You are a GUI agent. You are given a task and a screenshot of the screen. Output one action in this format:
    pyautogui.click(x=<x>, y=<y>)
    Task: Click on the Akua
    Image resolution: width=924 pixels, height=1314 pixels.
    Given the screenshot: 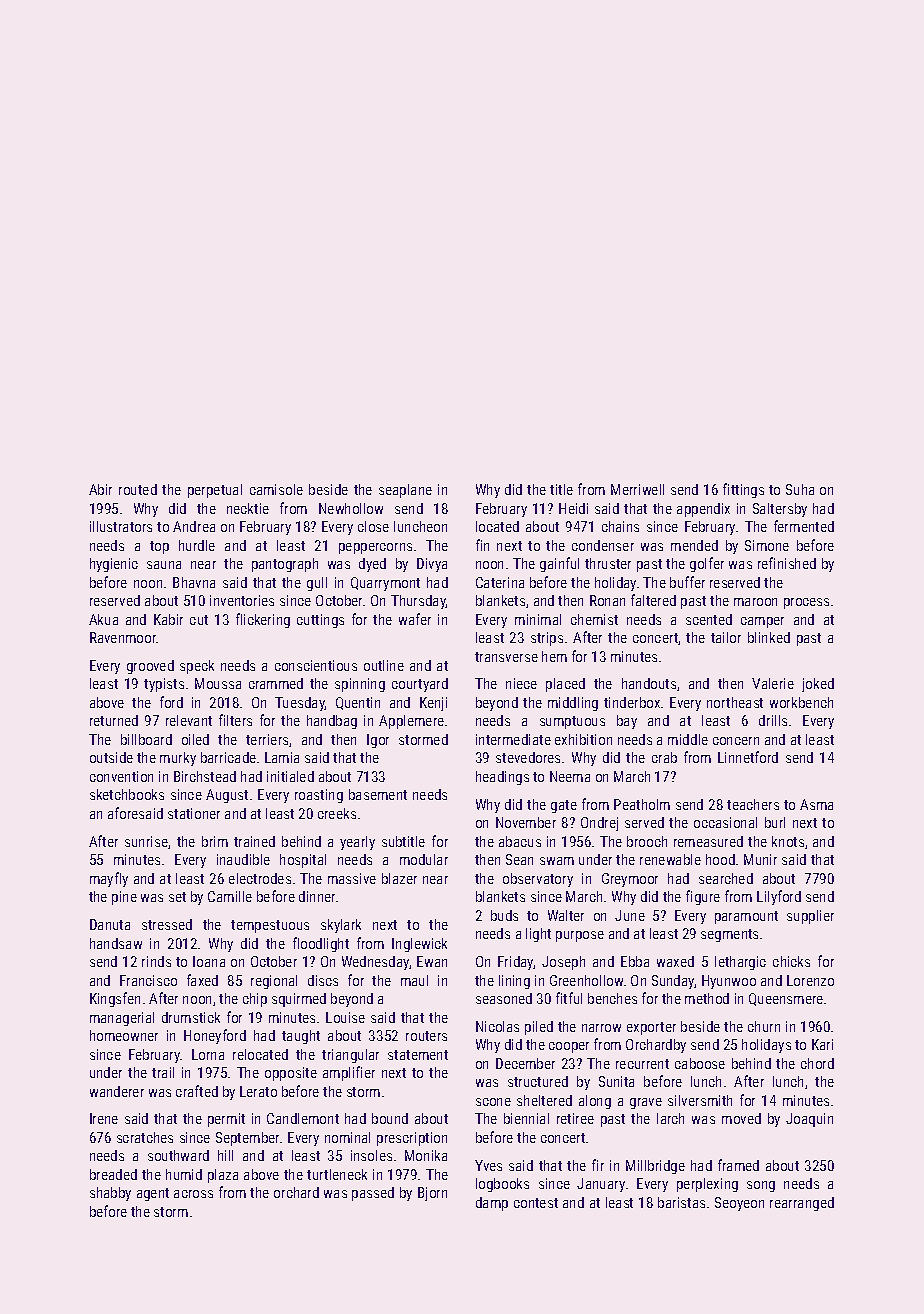 What is the action you would take?
    pyautogui.click(x=103, y=619)
